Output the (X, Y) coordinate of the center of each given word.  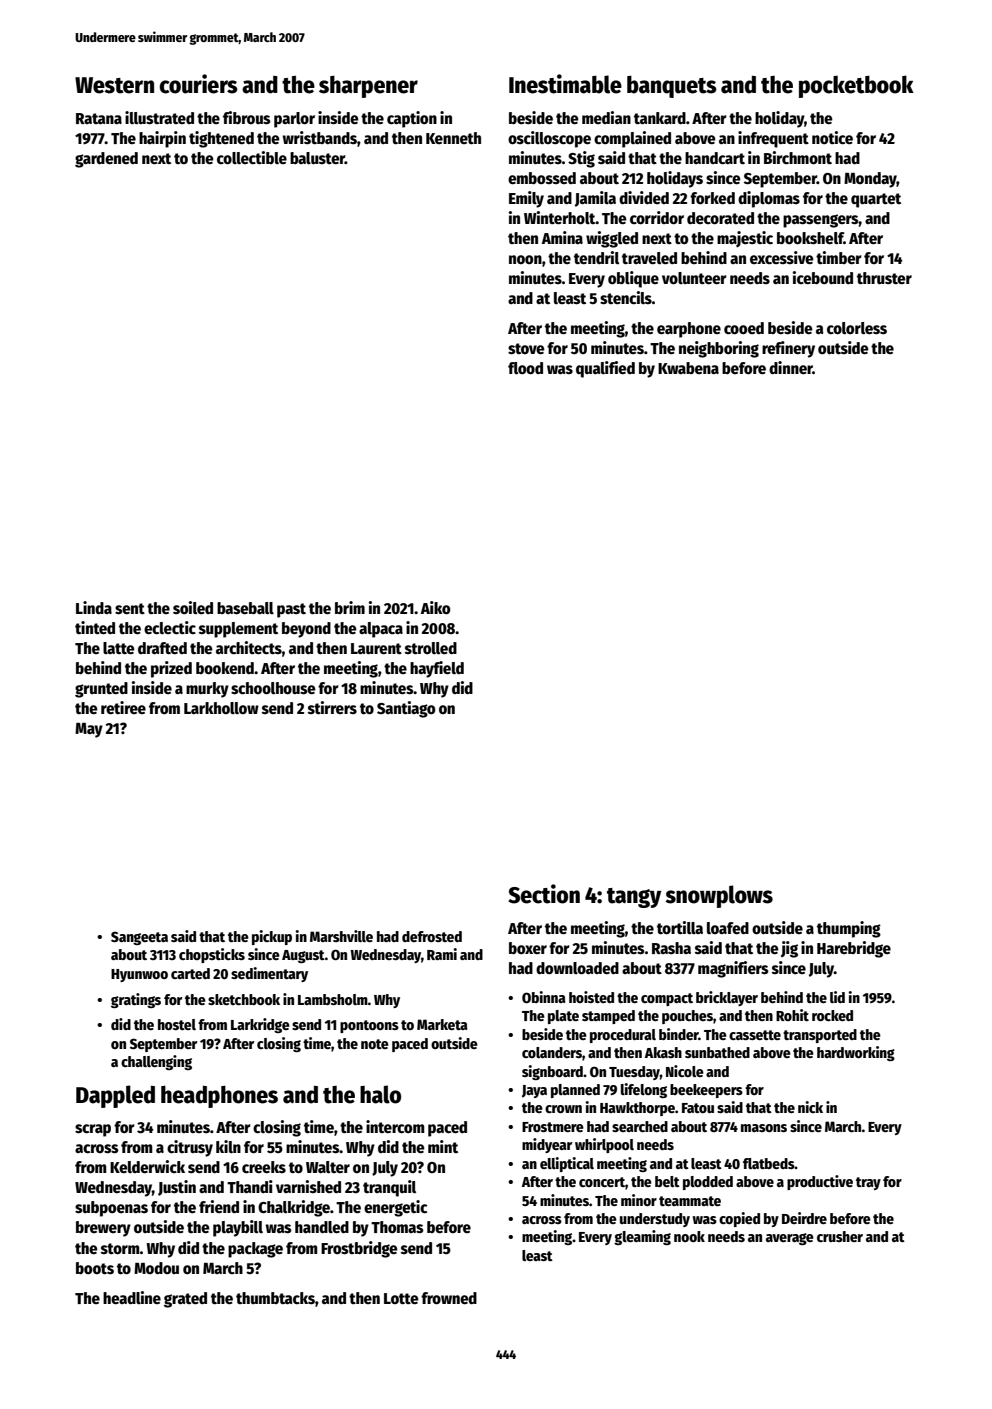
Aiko (436, 607)
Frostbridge (359, 1249)
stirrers (332, 707)
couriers (199, 84)
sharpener (368, 87)
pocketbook (856, 86)
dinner (791, 367)
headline (132, 1297)
